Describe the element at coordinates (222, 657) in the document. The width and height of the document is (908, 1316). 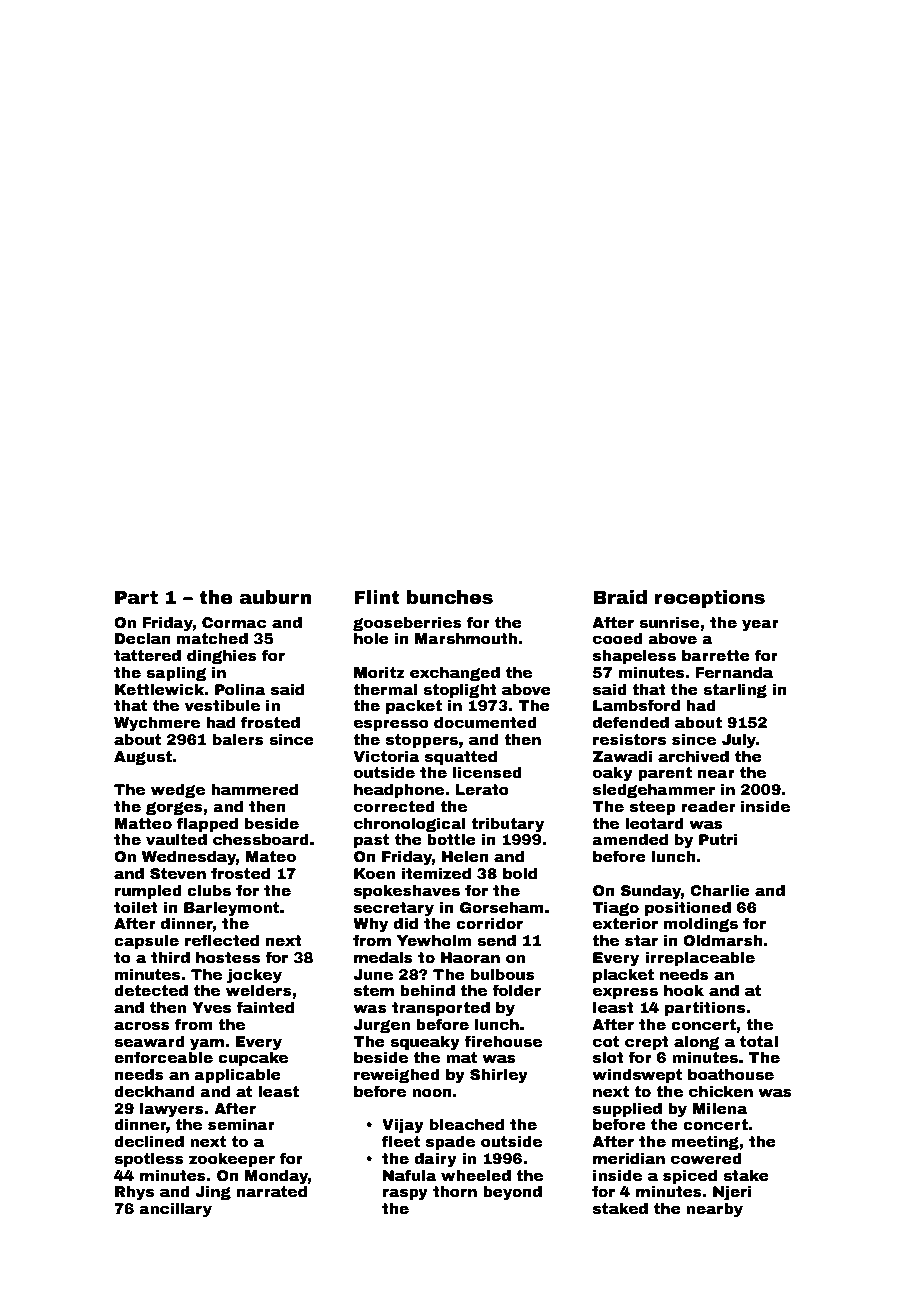
I see `dinghies` at that location.
